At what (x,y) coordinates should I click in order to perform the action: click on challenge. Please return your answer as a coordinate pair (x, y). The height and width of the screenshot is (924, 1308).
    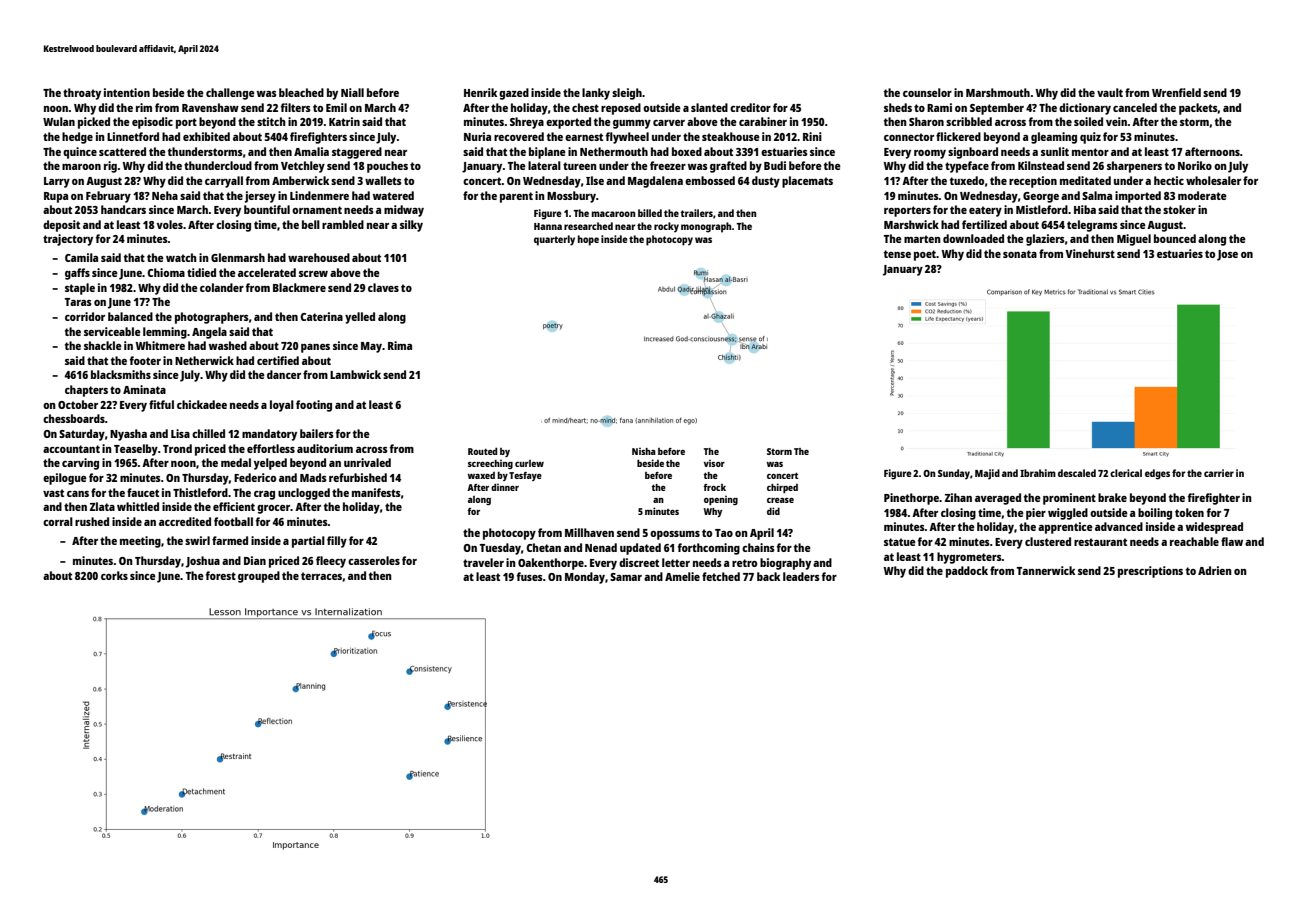
    Looking at the image, I should click on (230, 94).
